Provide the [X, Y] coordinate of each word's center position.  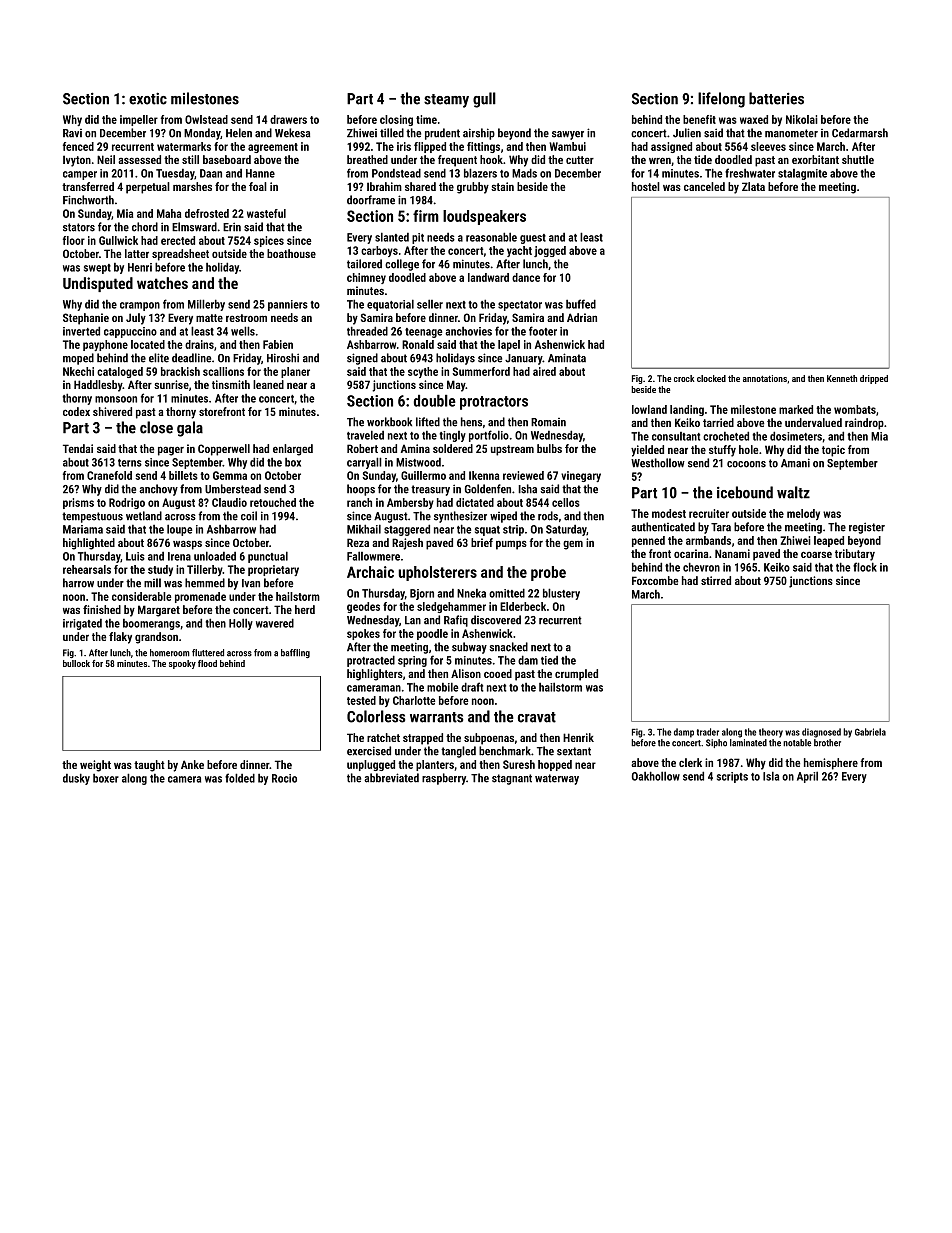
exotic [148, 98]
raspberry [444, 779]
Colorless [376, 716]
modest [669, 513]
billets [183, 475]
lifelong [721, 100]
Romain [548, 422]
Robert [362, 448]
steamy [446, 101]
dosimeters [796, 436]
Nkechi [78, 371]
